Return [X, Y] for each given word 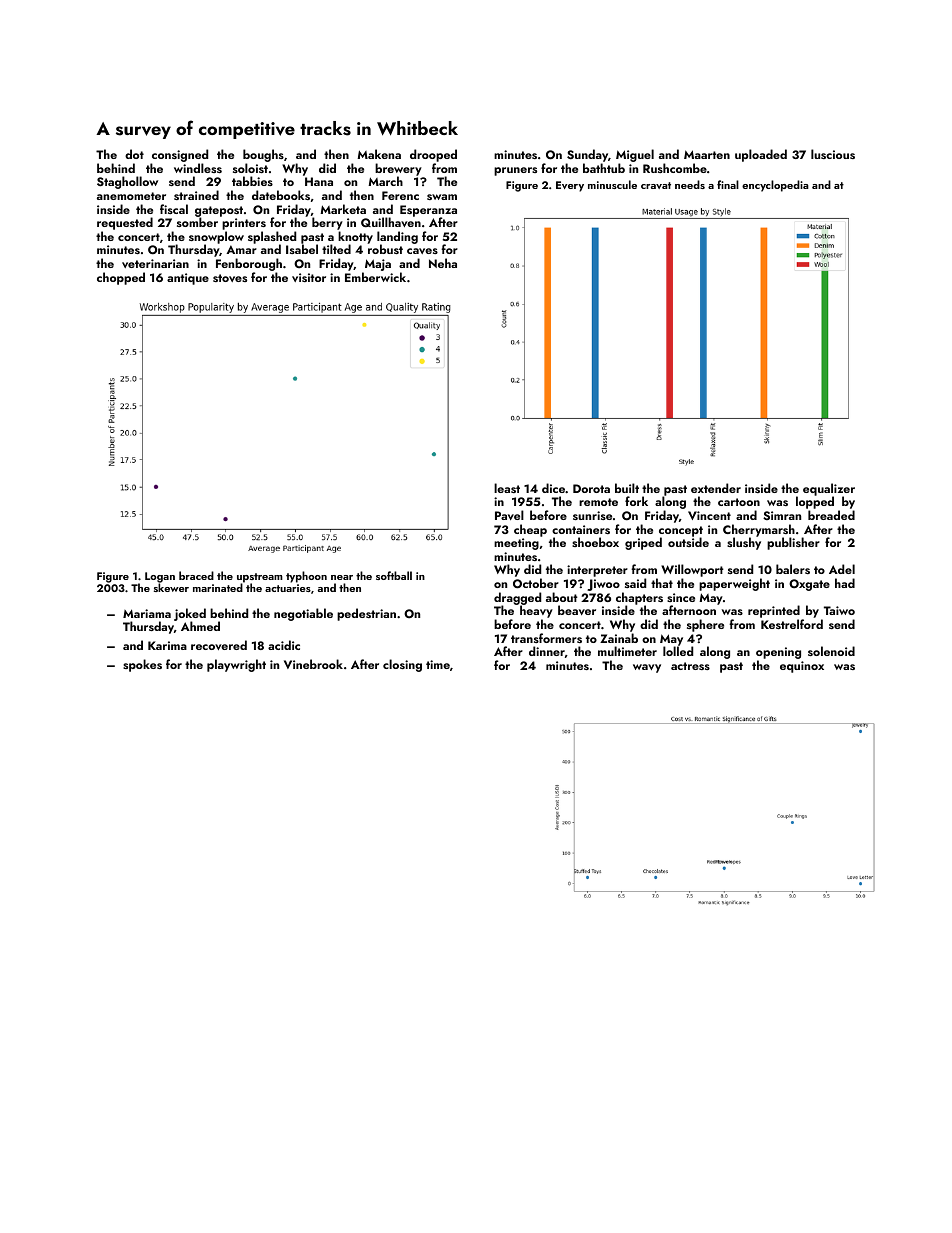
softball [394, 575]
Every [570, 186]
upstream [260, 578]
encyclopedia [775, 186]
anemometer [131, 196]
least [507, 488]
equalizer [829, 490]
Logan [160, 577]
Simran [782, 515]
